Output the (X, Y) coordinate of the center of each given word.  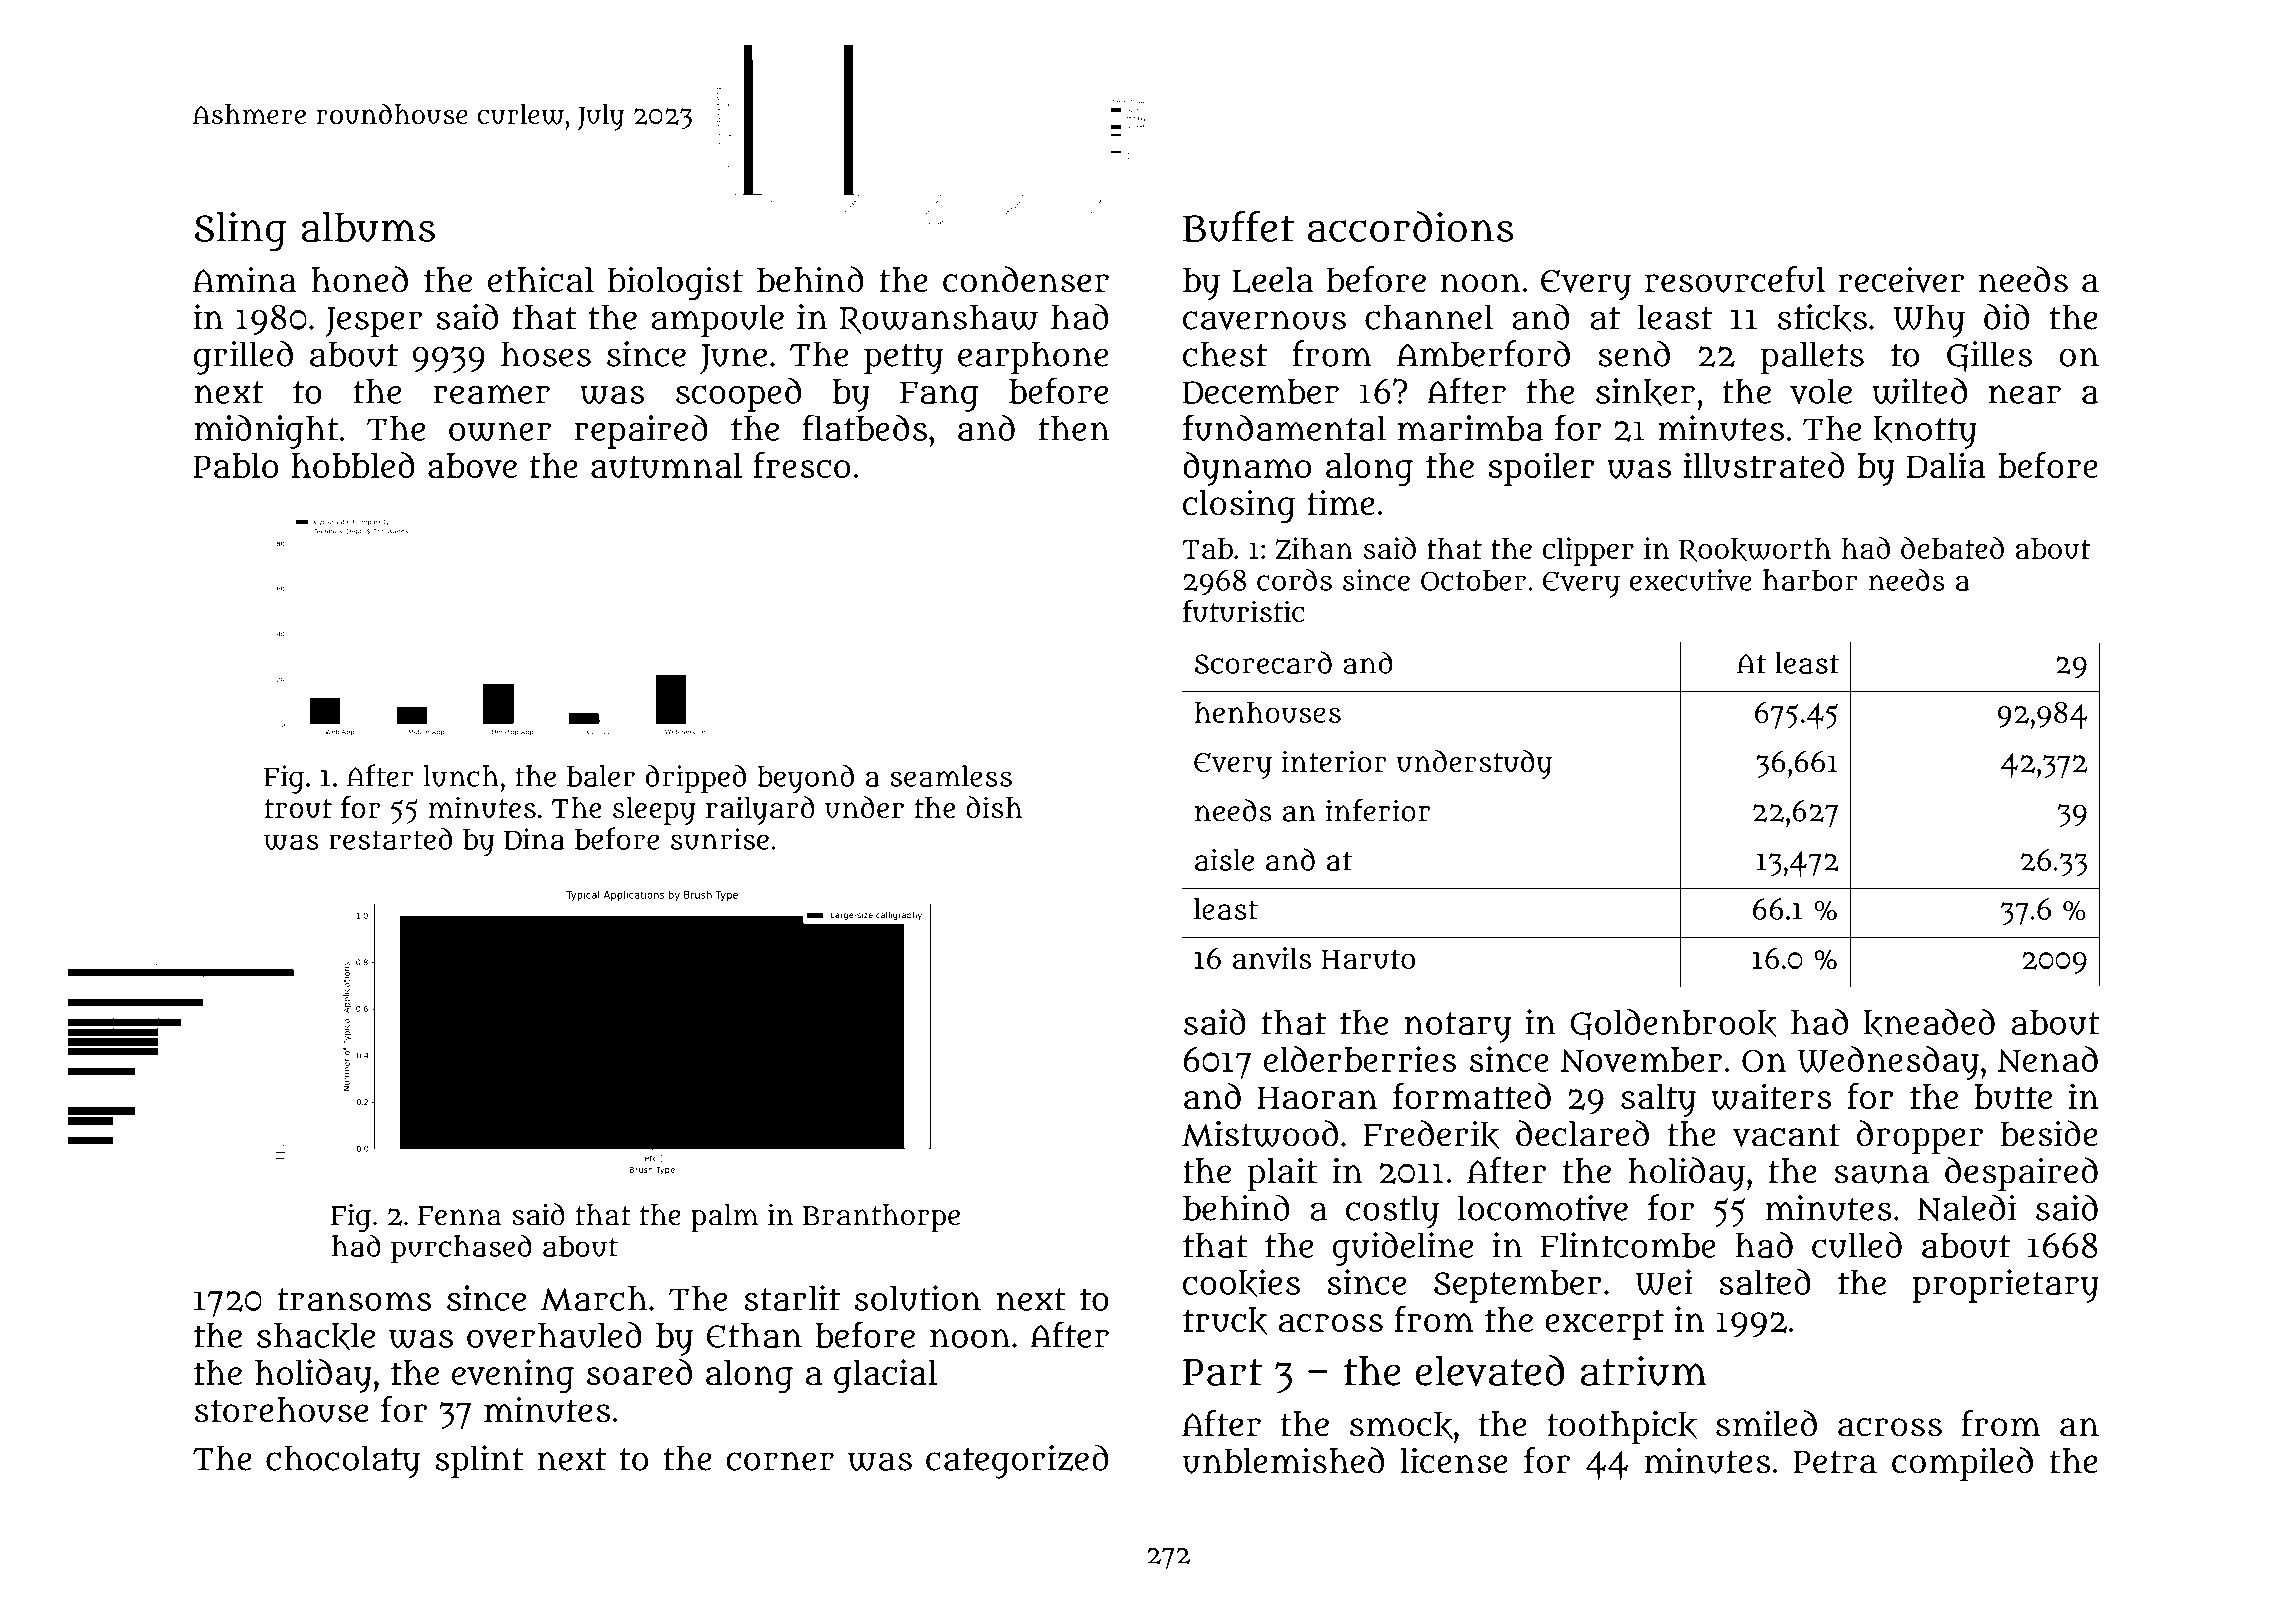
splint (479, 1462)
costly (1392, 1212)
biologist (675, 284)
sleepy (654, 811)
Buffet (1238, 226)
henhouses (1268, 712)
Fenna (460, 1216)
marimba (1470, 428)
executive (1691, 580)
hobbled (353, 465)
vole (1821, 391)
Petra (1835, 1462)
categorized (1017, 1461)
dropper (1920, 1137)
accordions (1410, 226)
